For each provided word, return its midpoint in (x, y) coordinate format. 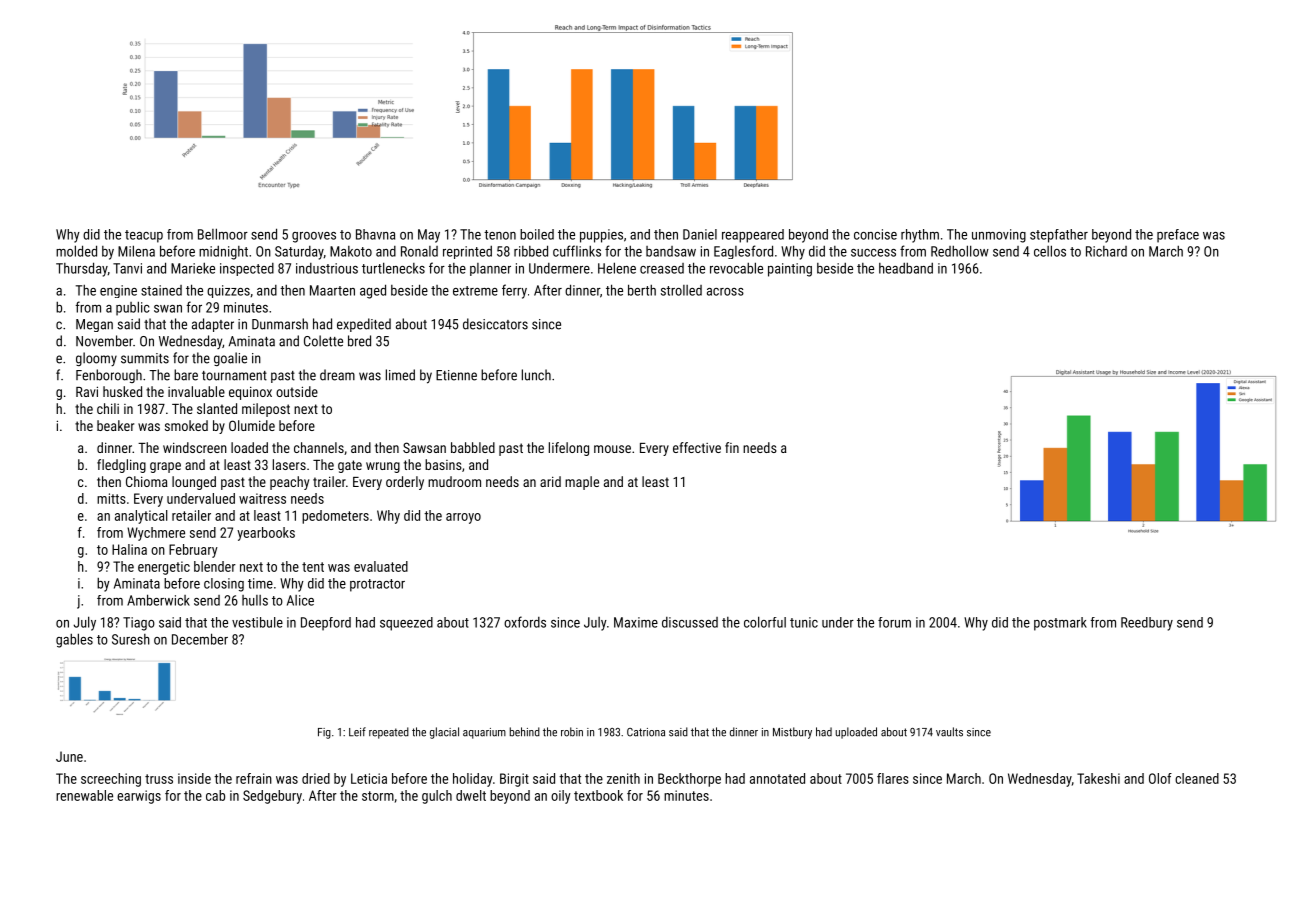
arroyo (463, 518)
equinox (250, 393)
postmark (1060, 624)
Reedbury (1147, 624)
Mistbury (792, 733)
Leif (357, 732)
